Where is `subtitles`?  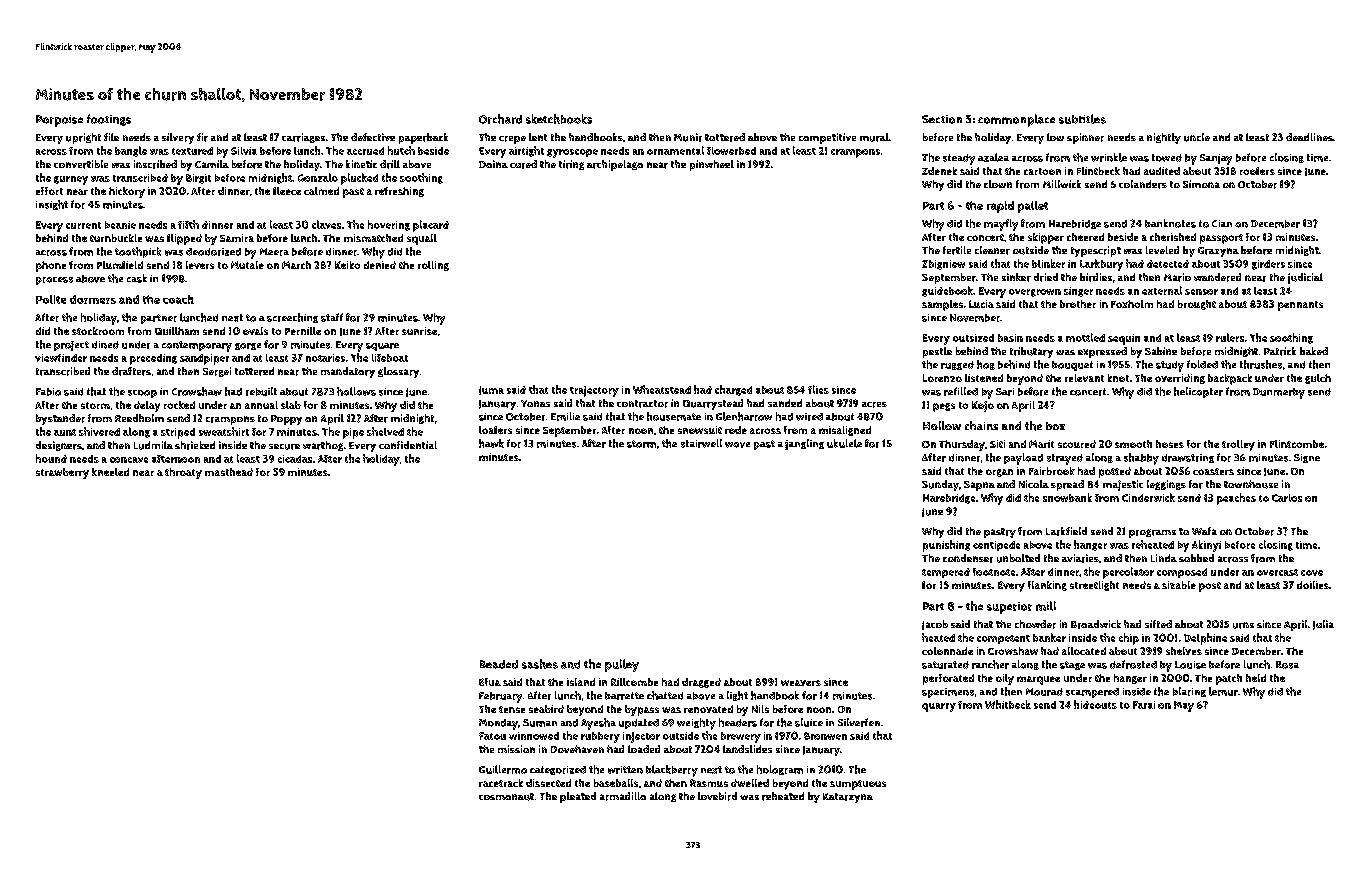
subtitles is located at coordinates (1082, 119).
